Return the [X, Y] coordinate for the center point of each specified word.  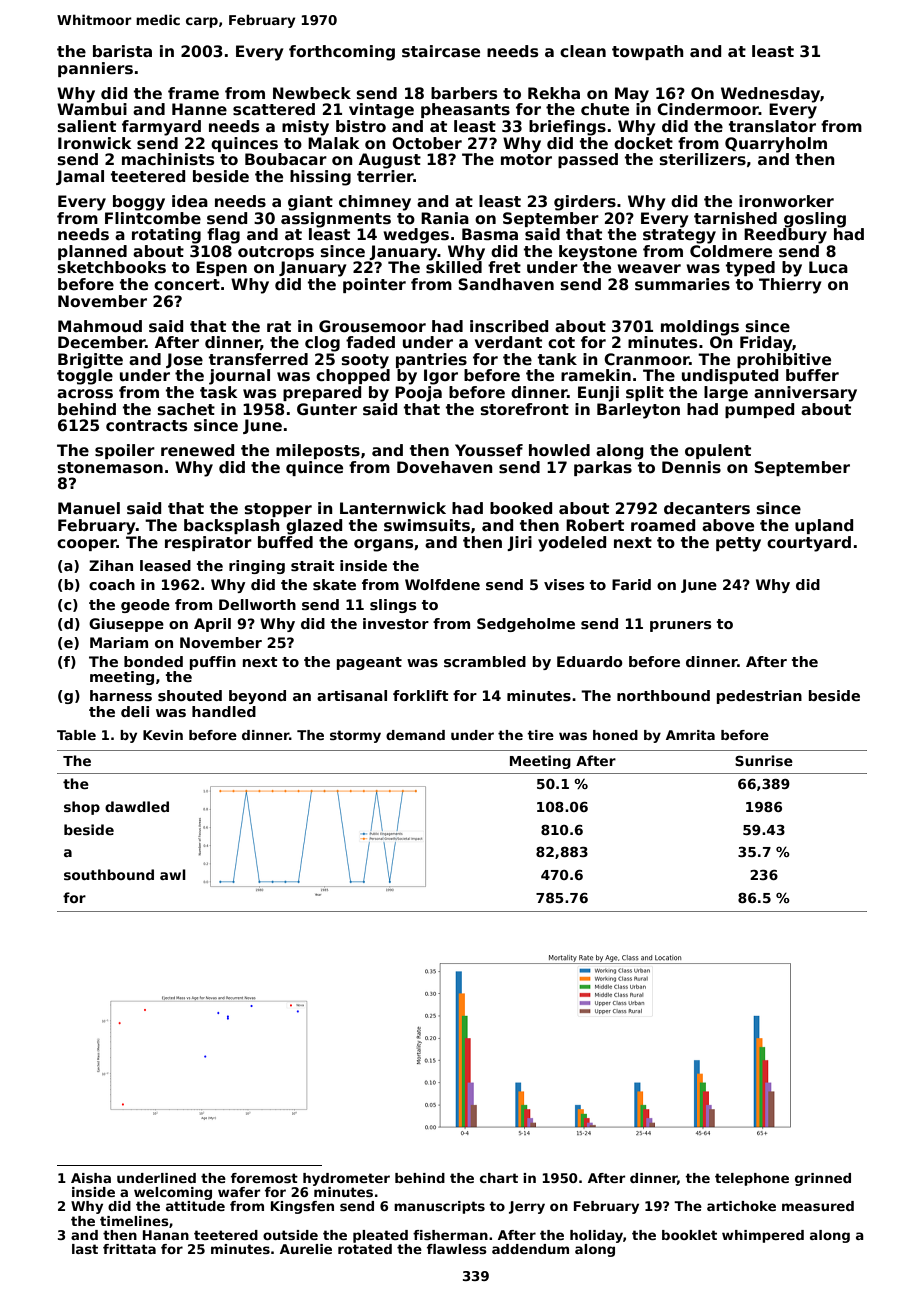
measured [818, 1206]
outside [290, 1235]
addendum [530, 1249]
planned [92, 252]
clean [583, 51]
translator [772, 126]
